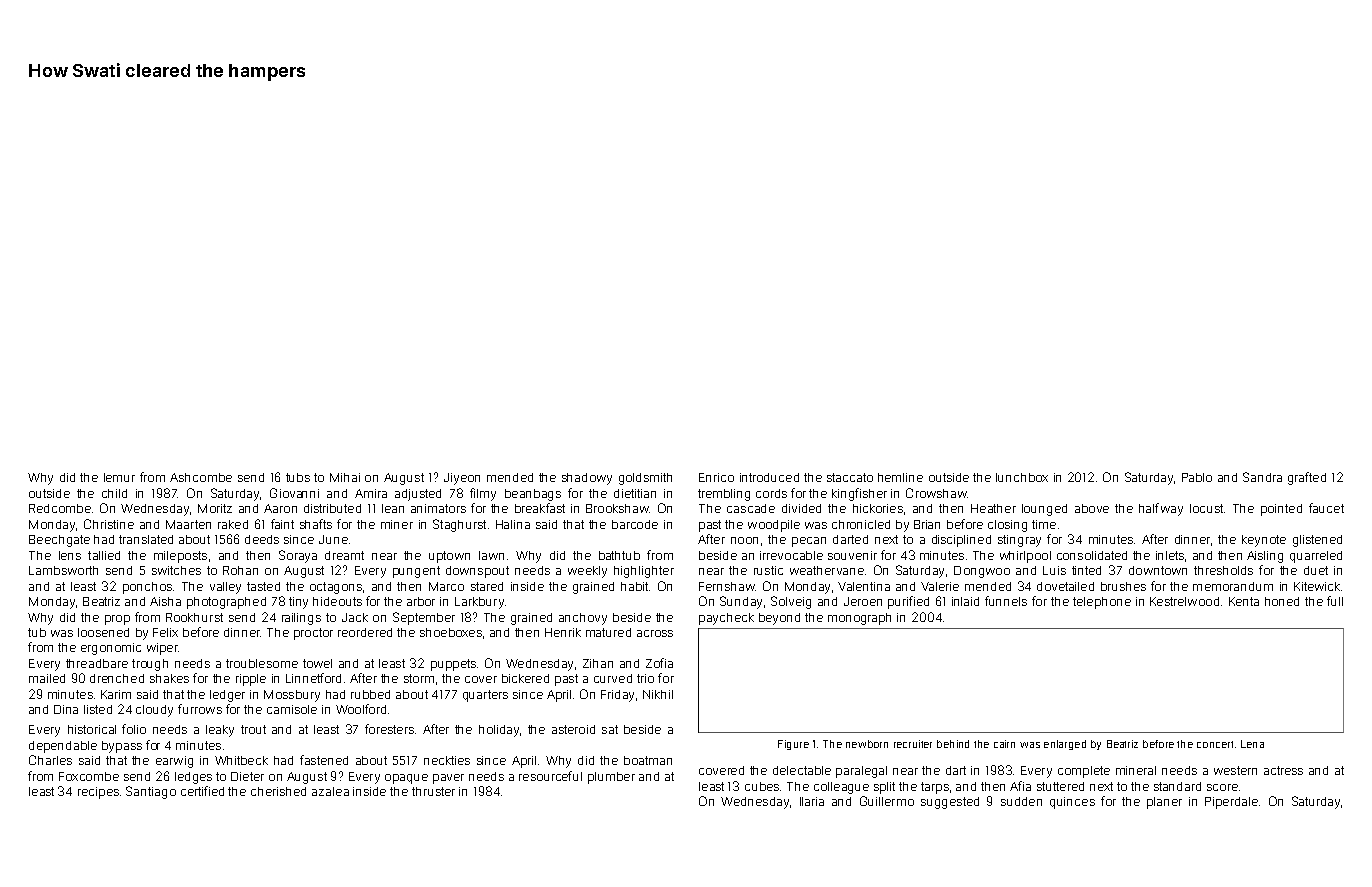 This screenshot has height=887, width=1372. Describe the element at coordinates (1282, 601) in the screenshot. I see `honed` at that location.
